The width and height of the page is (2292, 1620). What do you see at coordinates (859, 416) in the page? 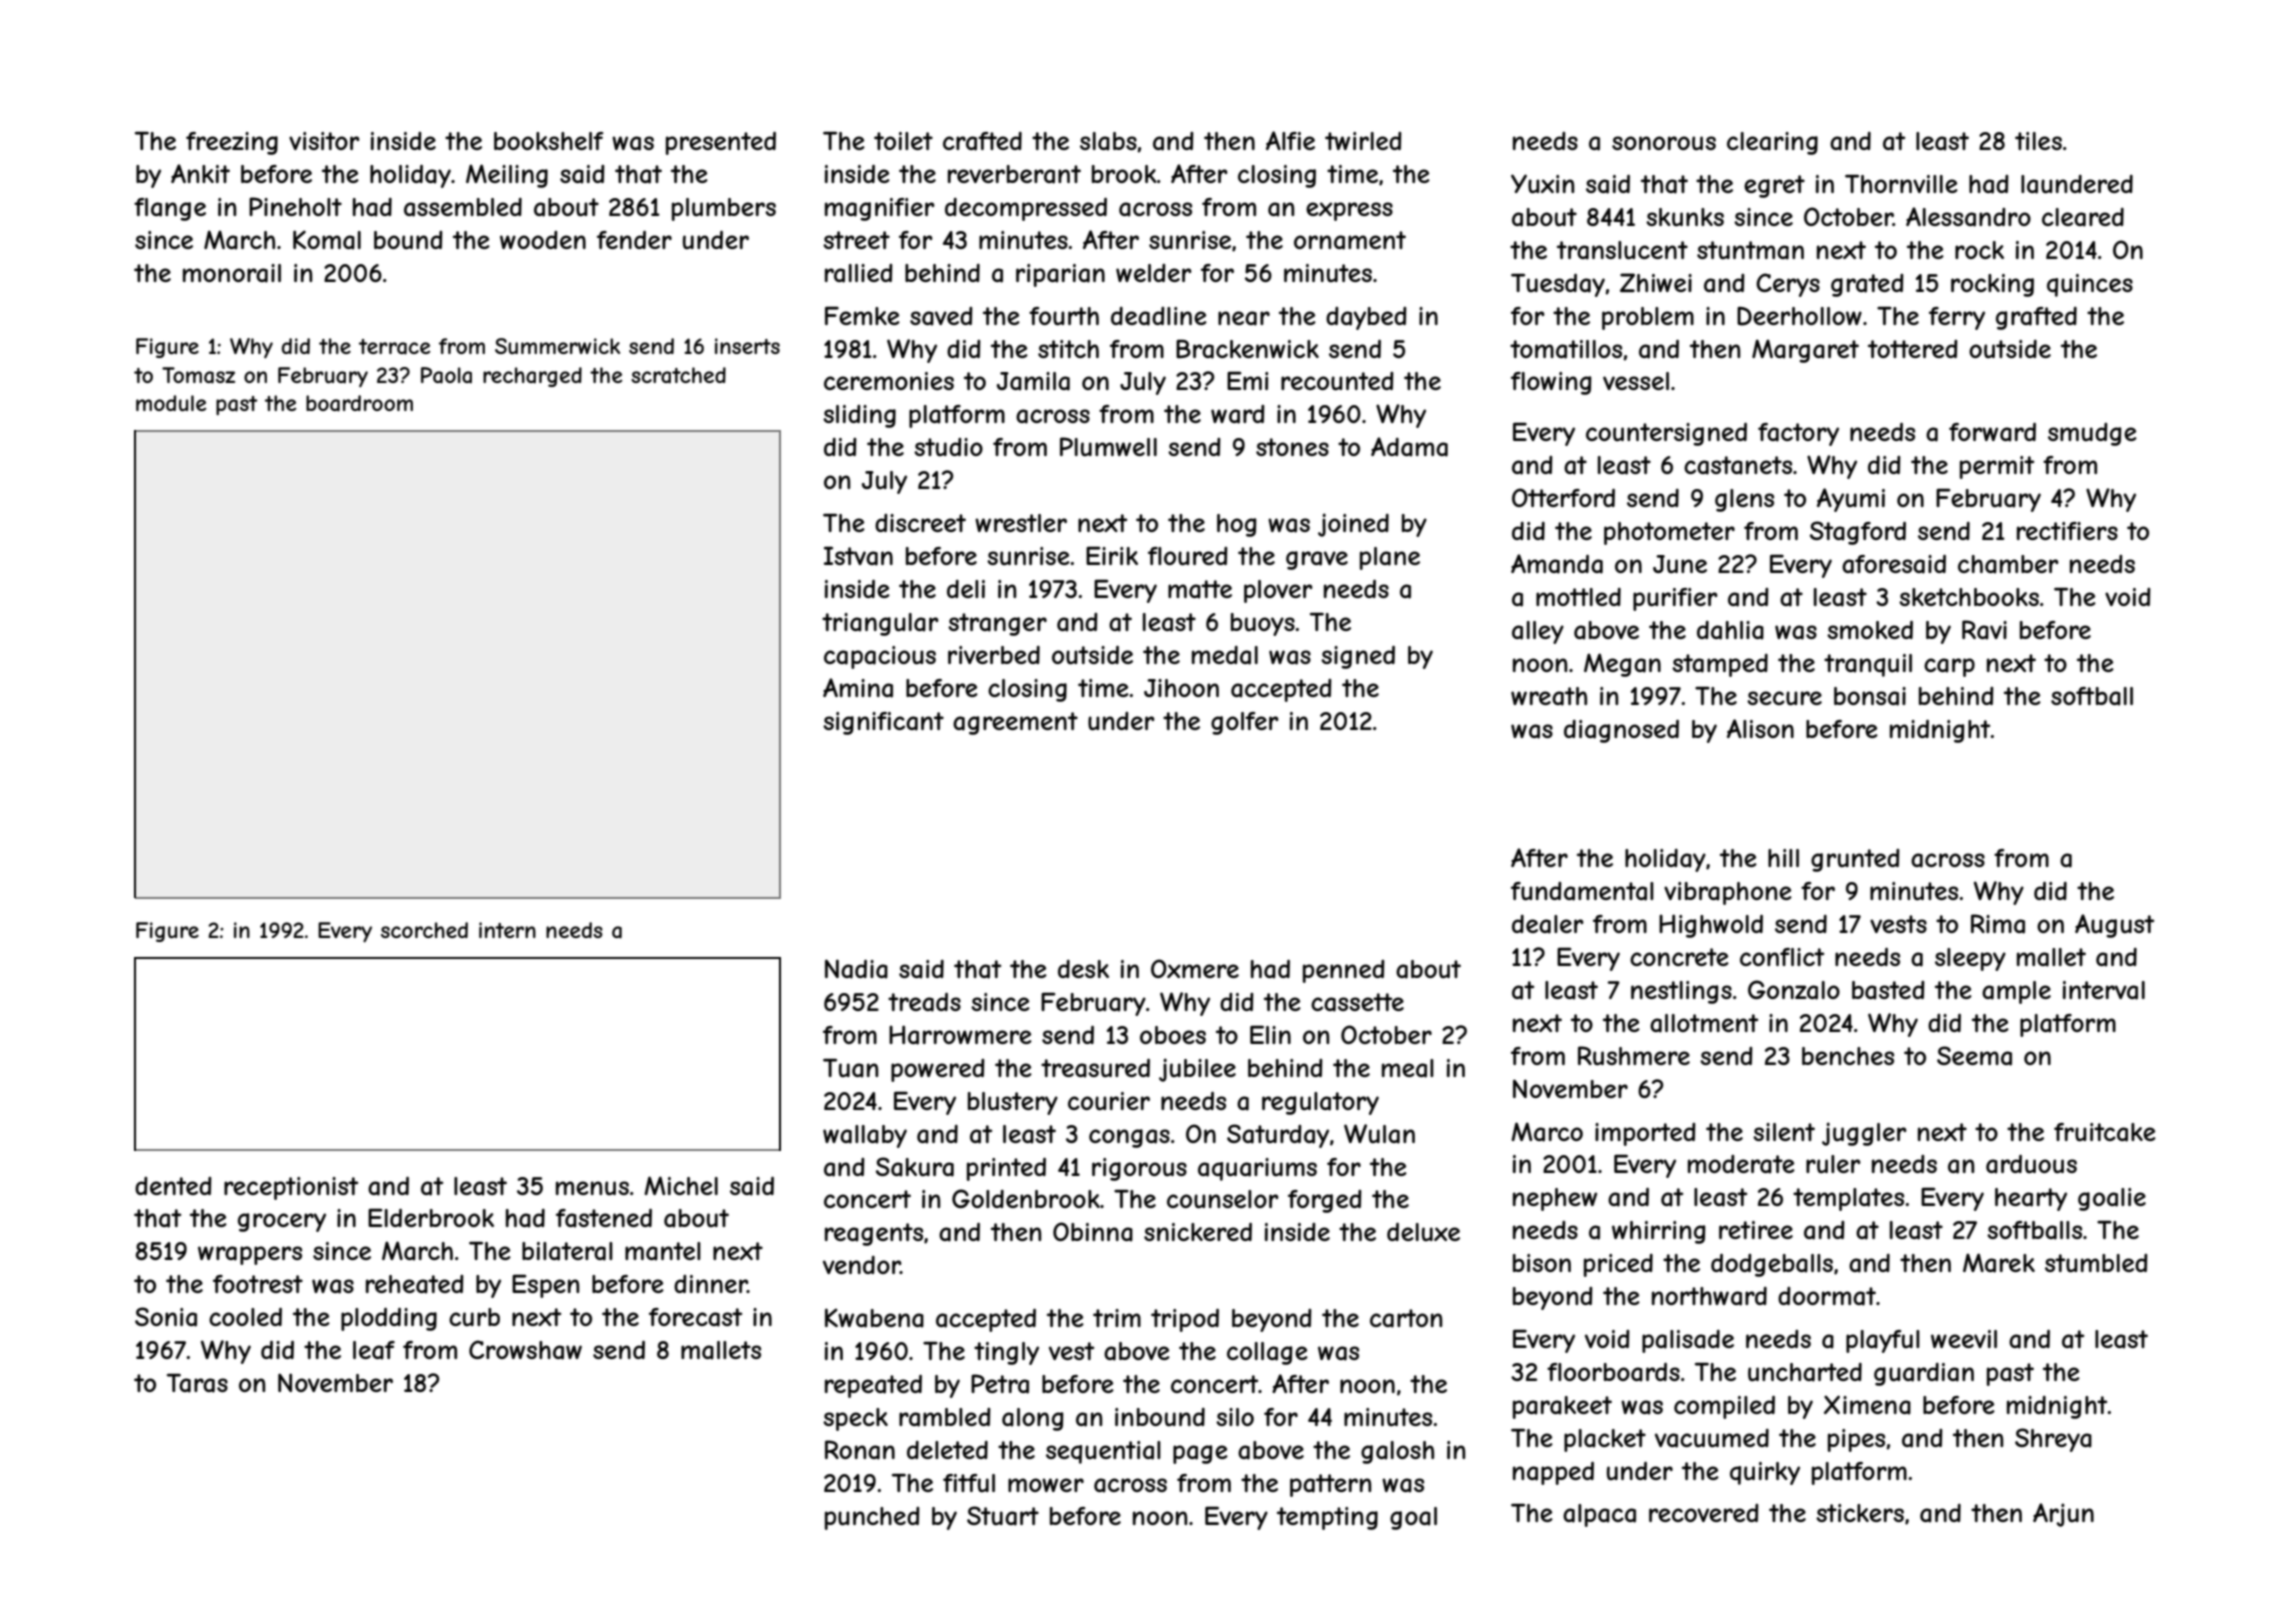
I see `sliding` at bounding box center [859, 416].
